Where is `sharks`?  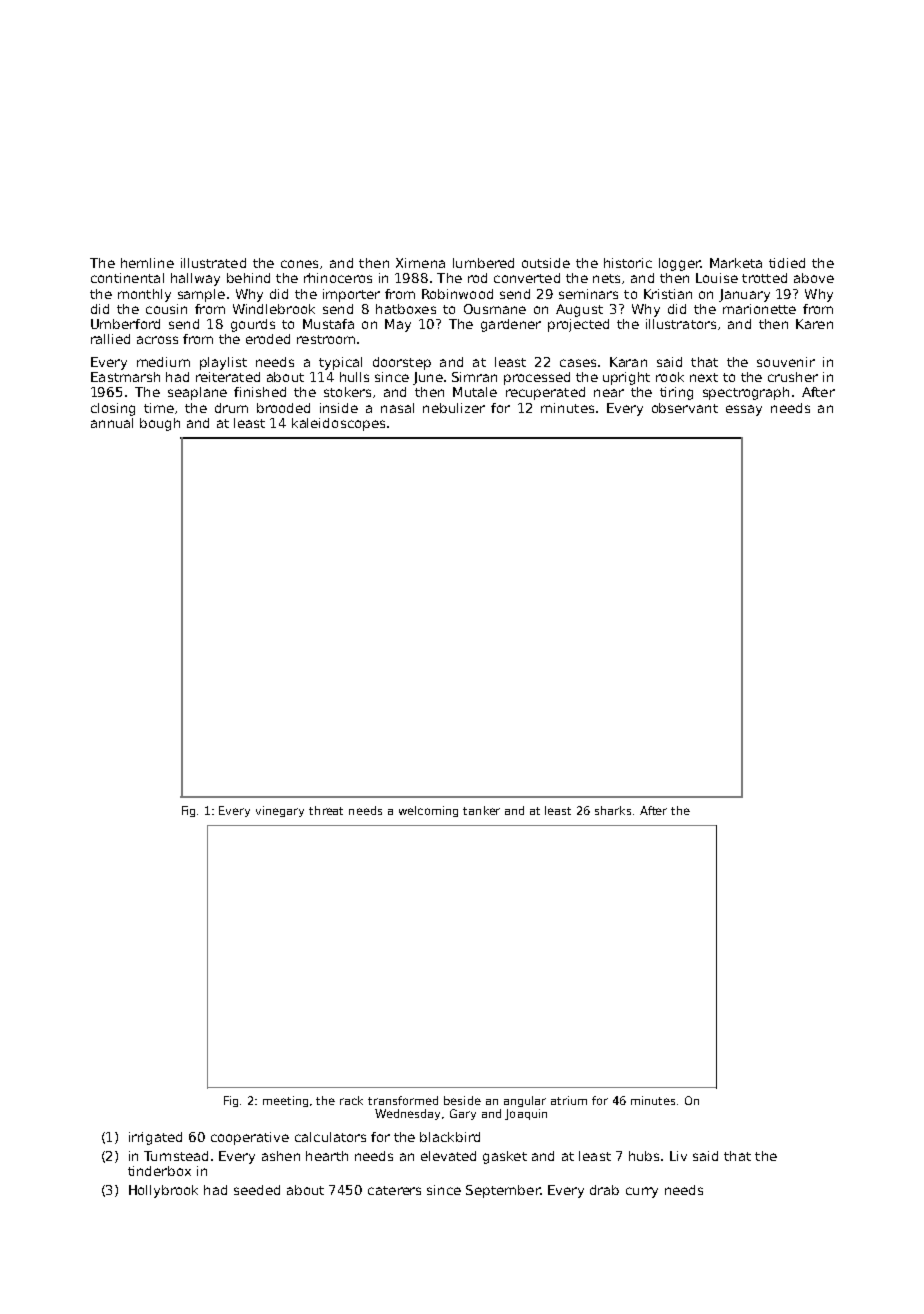
sharks is located at coordinates (613, 810).
